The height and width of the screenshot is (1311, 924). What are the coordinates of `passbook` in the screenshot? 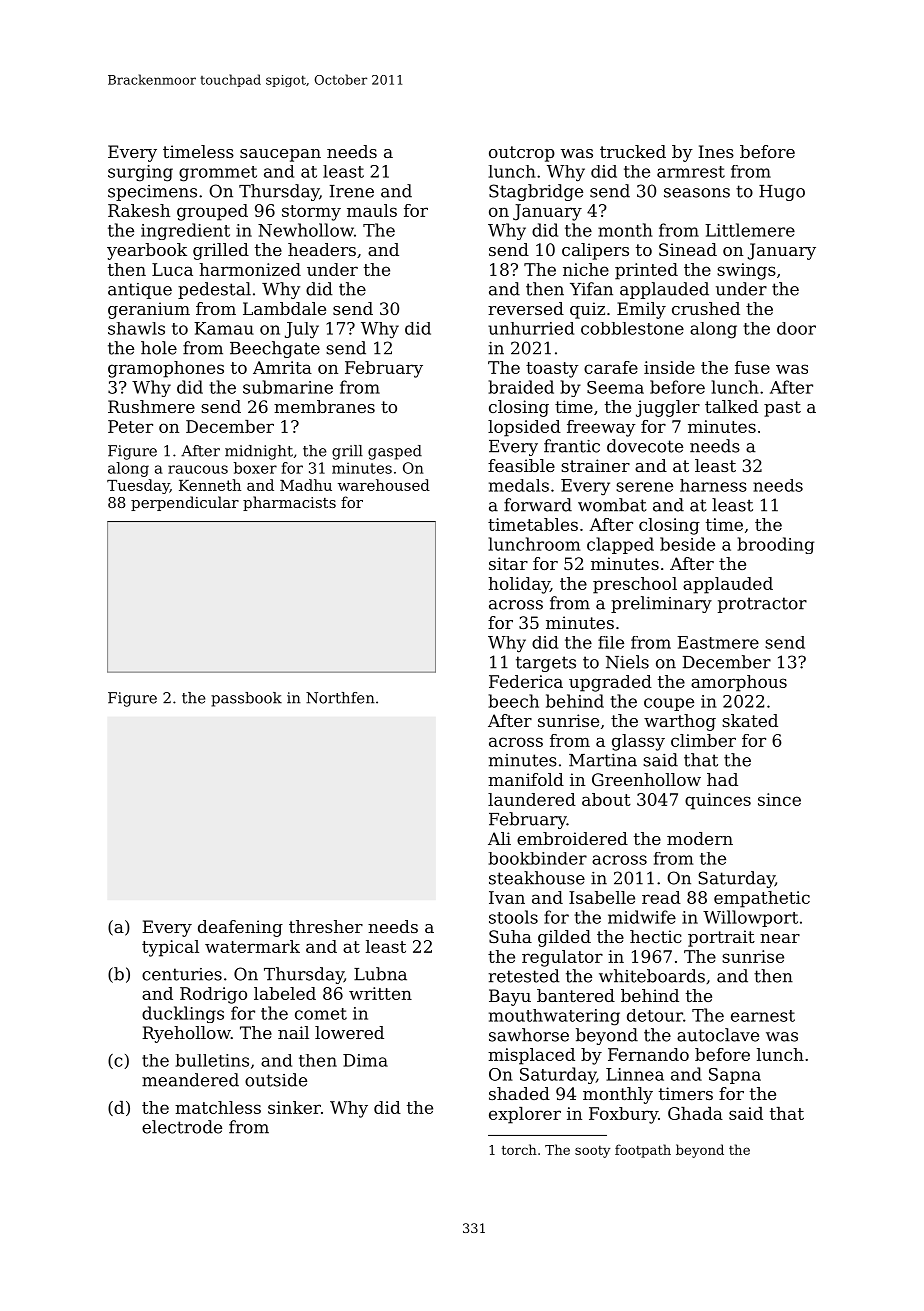 It's located at (246, 699).
